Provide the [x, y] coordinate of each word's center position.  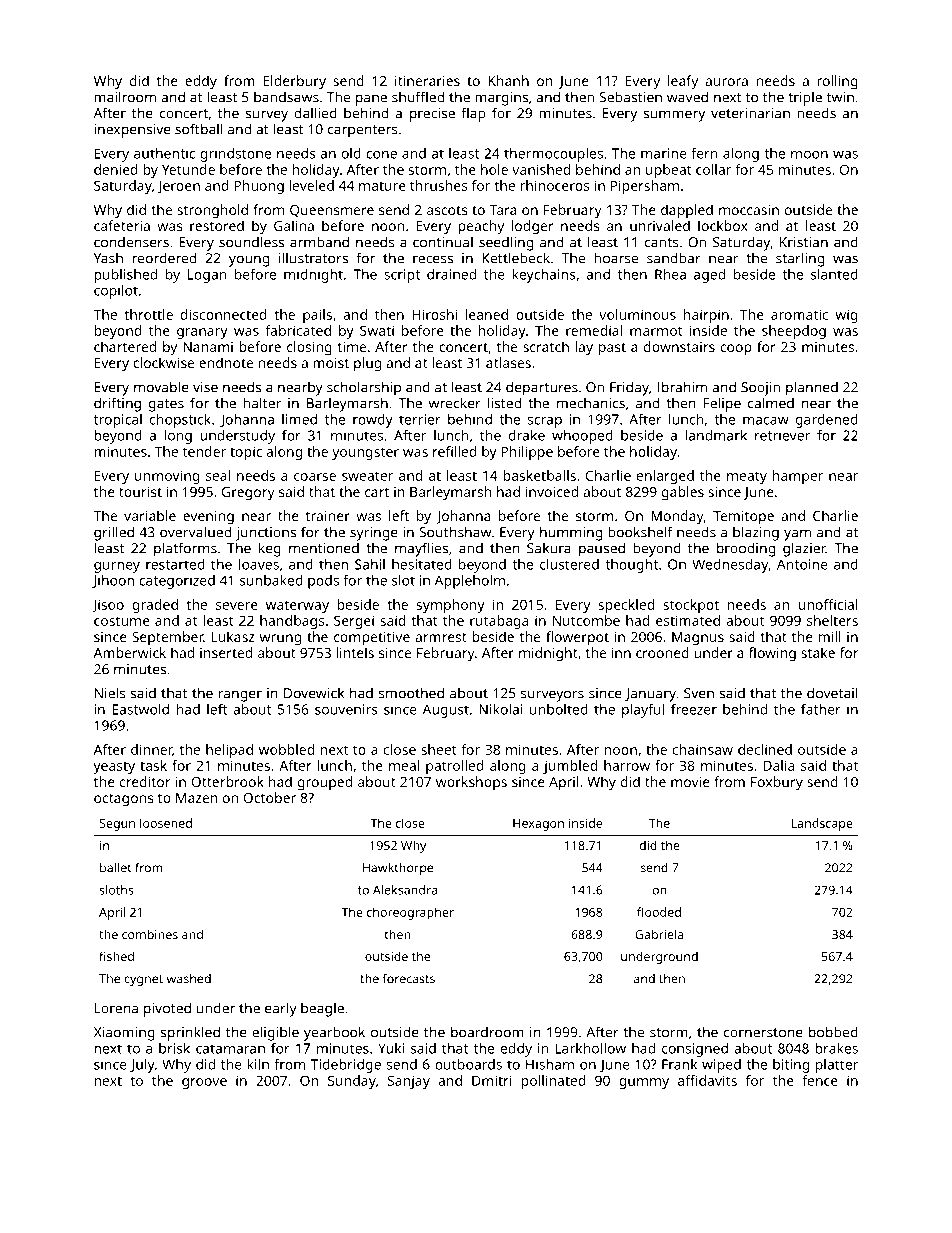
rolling [837, 82]
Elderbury [294, 82]
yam [797, 535]
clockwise [163, 362]
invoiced [552, 491]
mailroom [125, 97]
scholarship [364, 388]
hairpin [706, 316]
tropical [118, 421]
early [281, 1009]
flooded [659, 912]
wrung [280, 640]
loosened [166, 823]
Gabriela [659, 934]
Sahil [370, 564]
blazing [756, 533]
